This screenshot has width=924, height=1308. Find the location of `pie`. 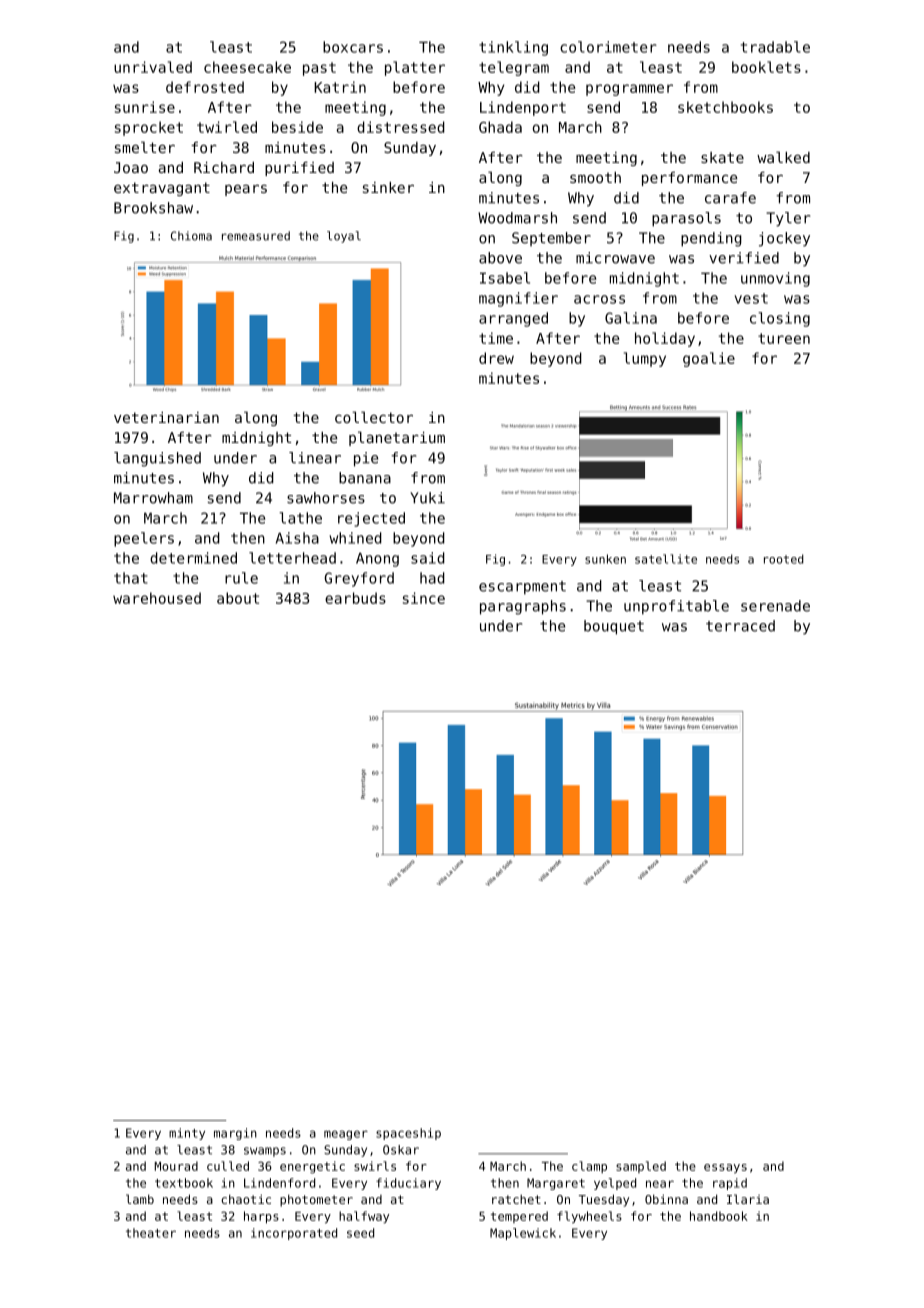

pie is located at coordinates (366, 459).
